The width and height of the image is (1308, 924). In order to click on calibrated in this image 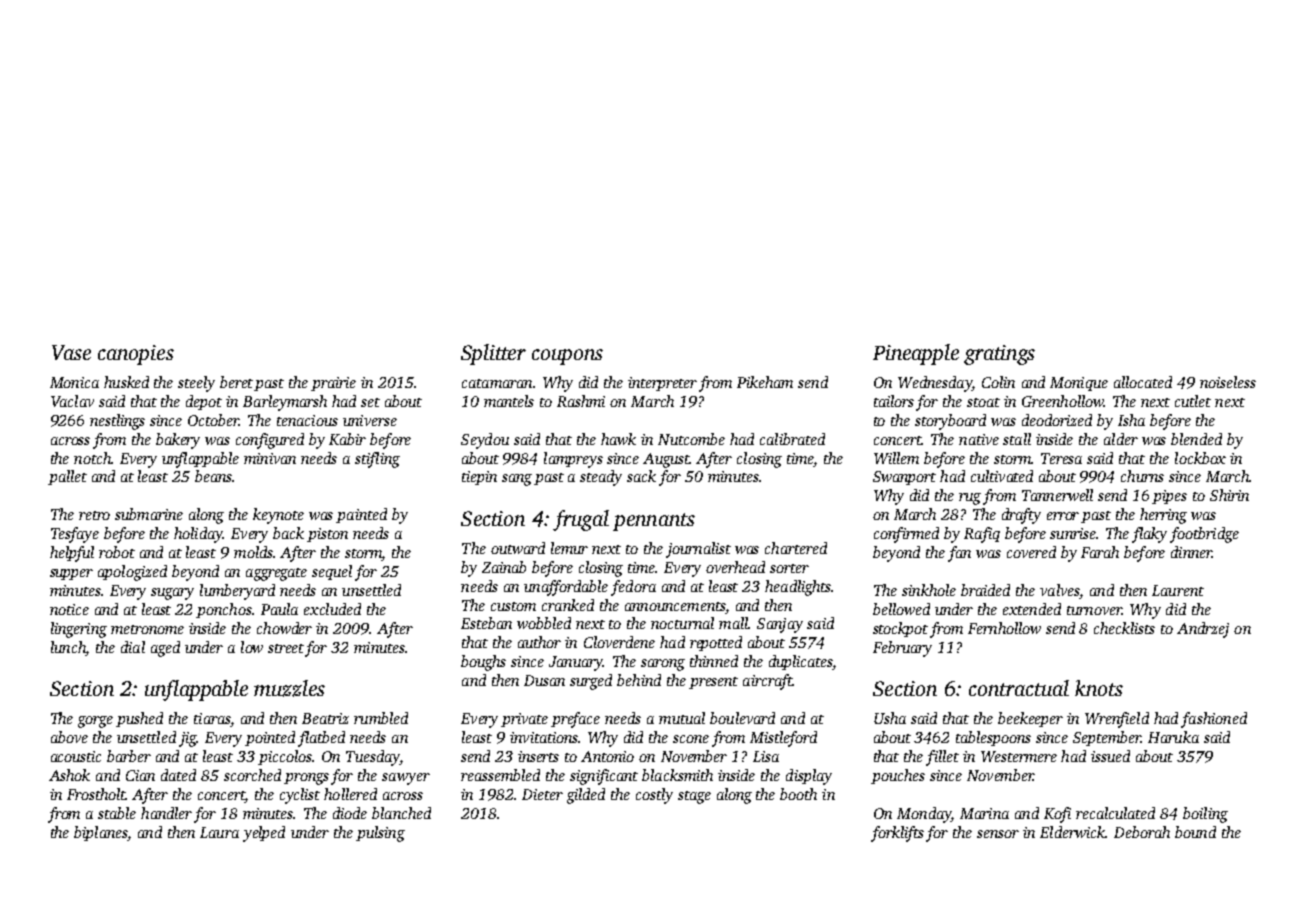, I will do `click(792, 439)`.
